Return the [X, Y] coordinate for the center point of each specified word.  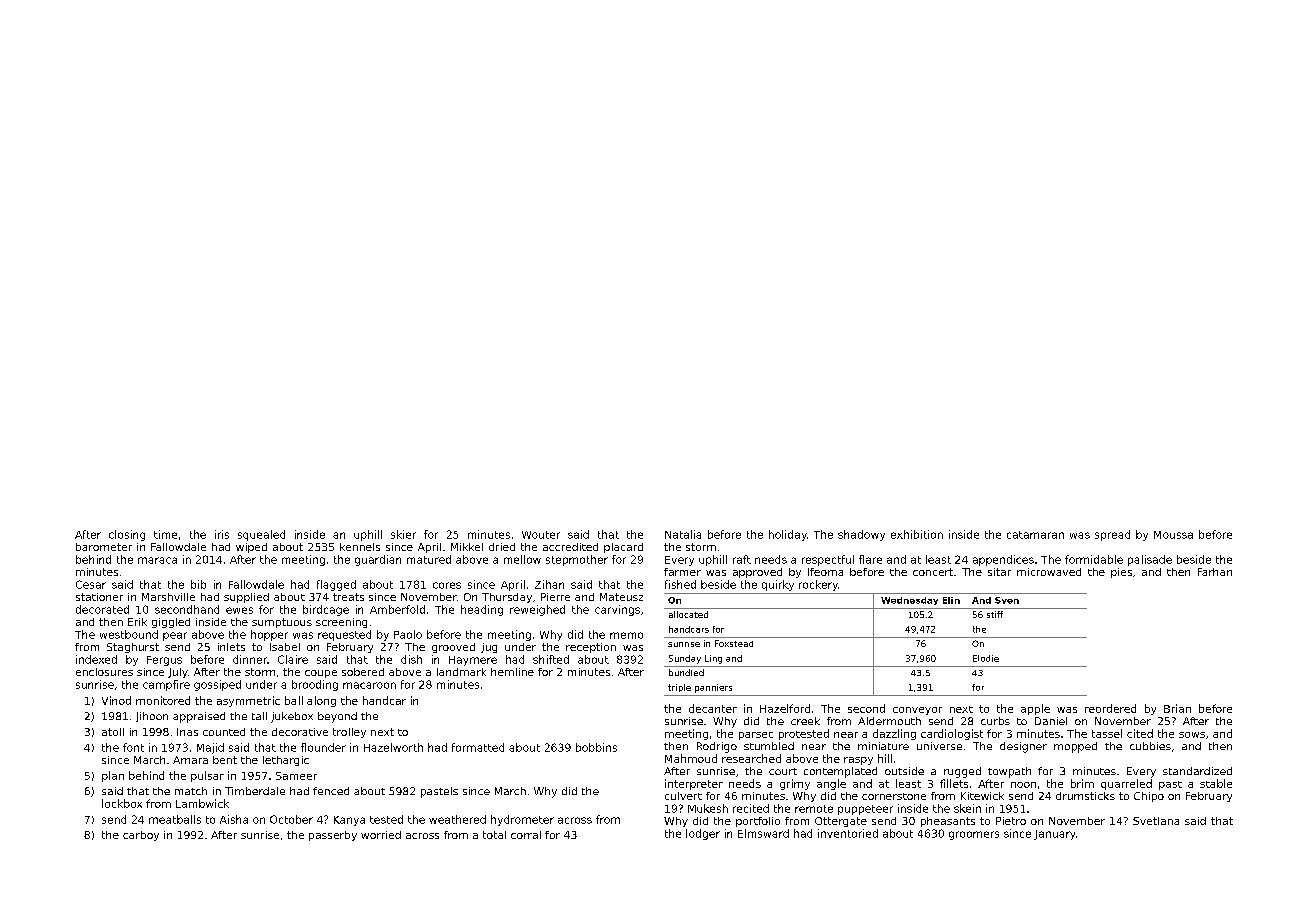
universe [939, 746]
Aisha [234, 819]
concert [933, 572]
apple [1035, 709]
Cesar [91, 584]
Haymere [473, 661]
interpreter [694, 784]
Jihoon [152, 717]
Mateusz [621, 597]
